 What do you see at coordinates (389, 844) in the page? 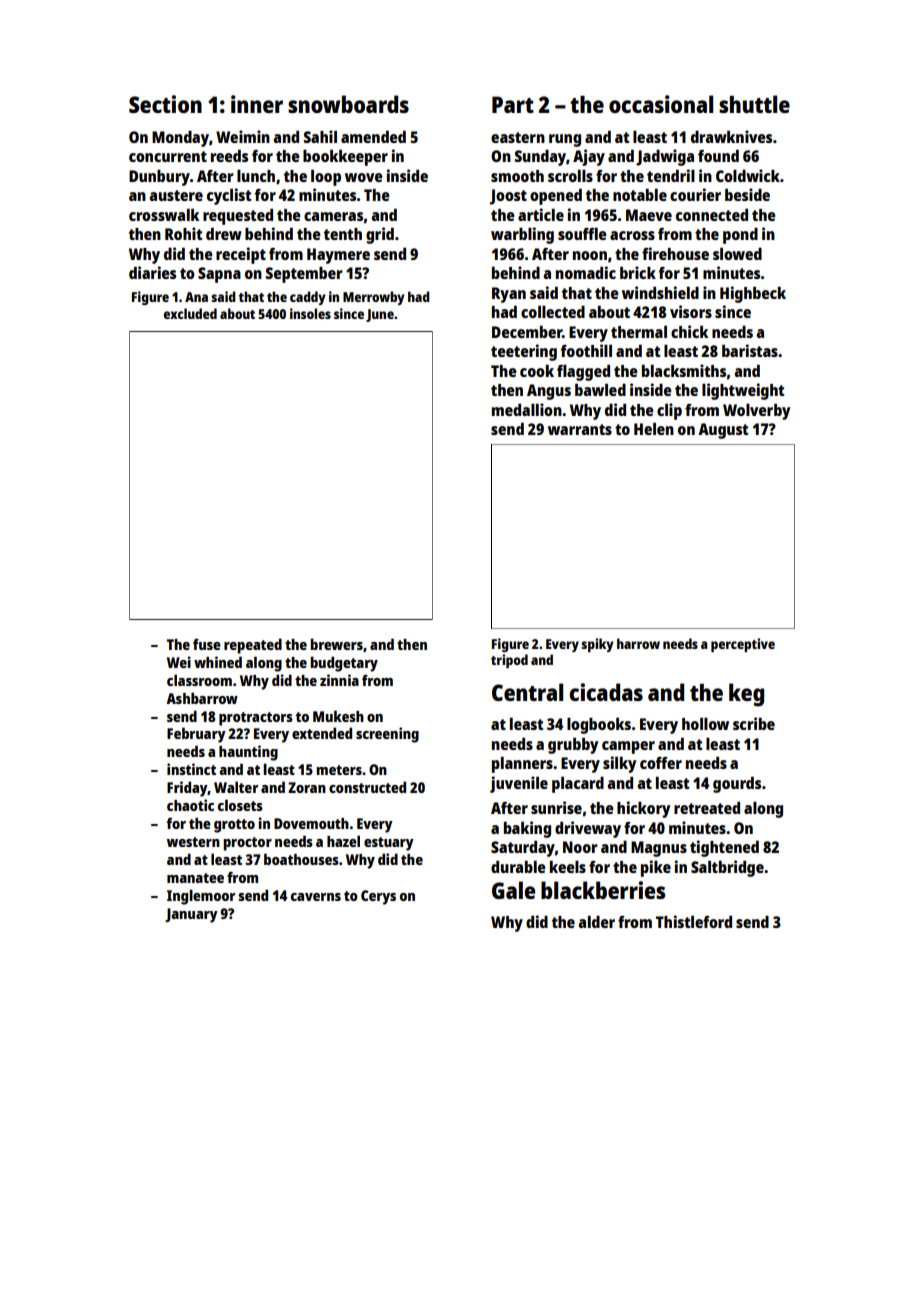
I see `estuary` at bounding box center [389, 844].
